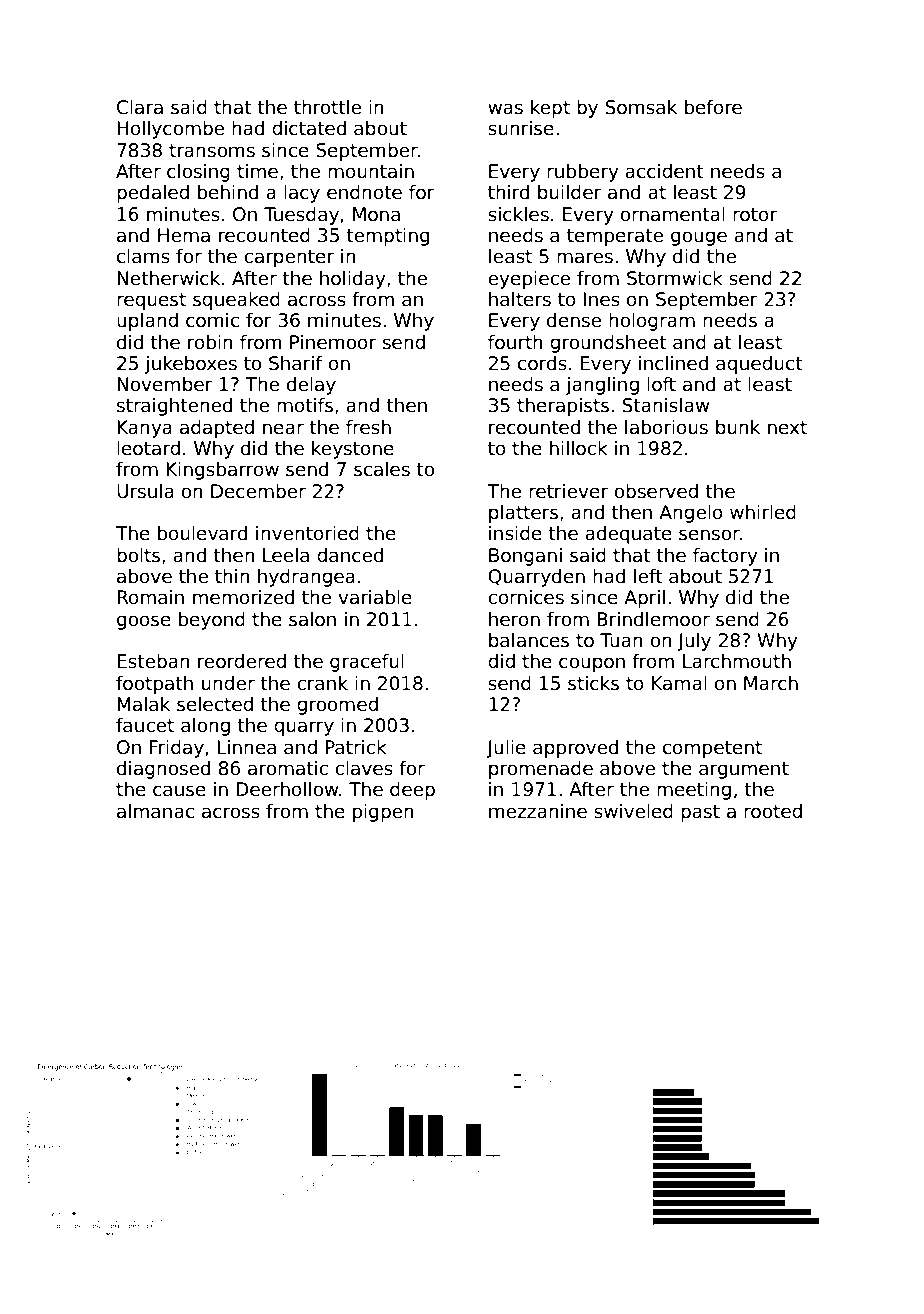 Image resolution: width=924 pixels, height=1314 pixels. What do you see at coordinates (140, 107) in the document?
I see `Clara` at bounding box center [140, 107].
